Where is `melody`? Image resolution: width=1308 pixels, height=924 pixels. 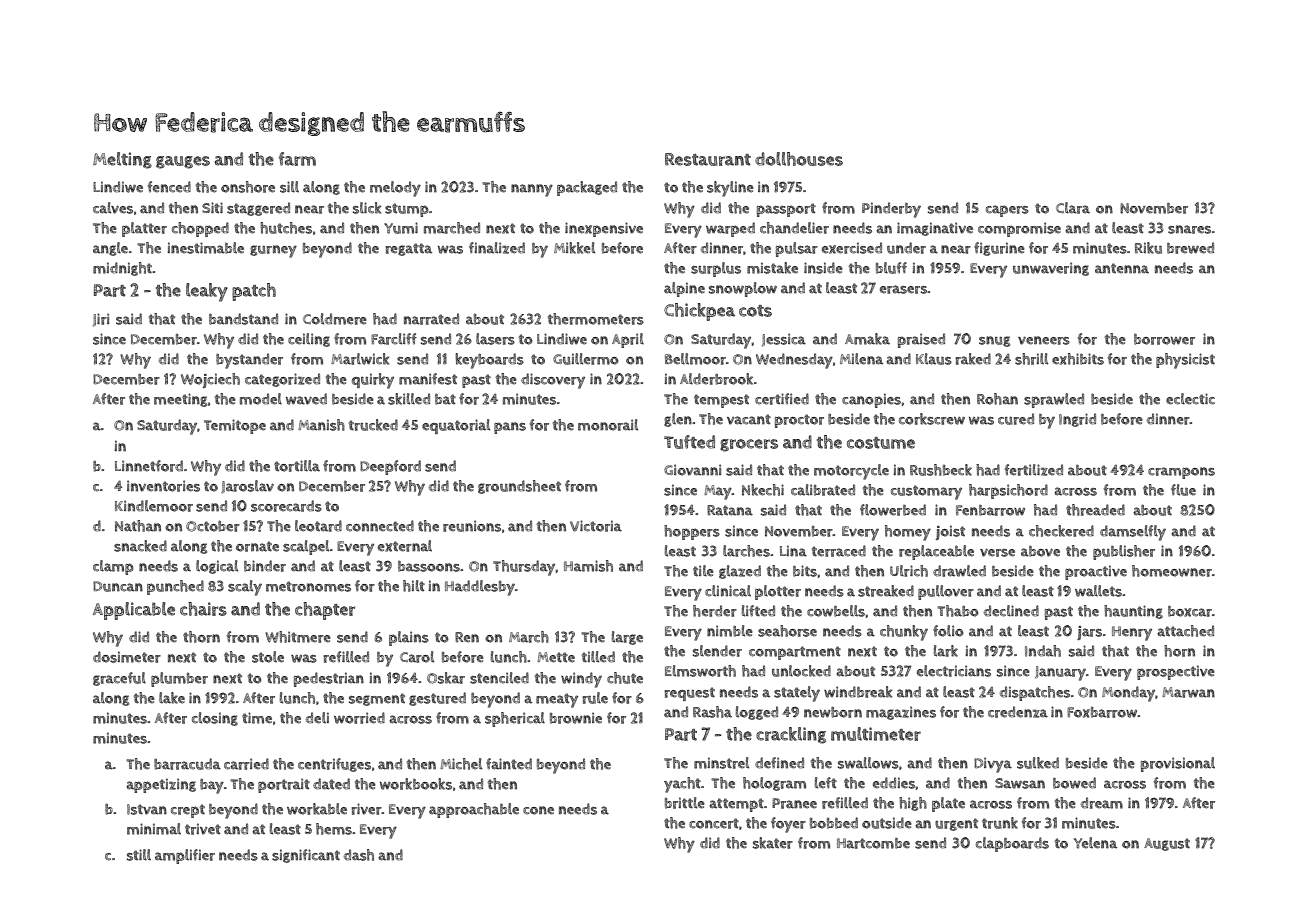
melody is located at coordinates (395, 189).
